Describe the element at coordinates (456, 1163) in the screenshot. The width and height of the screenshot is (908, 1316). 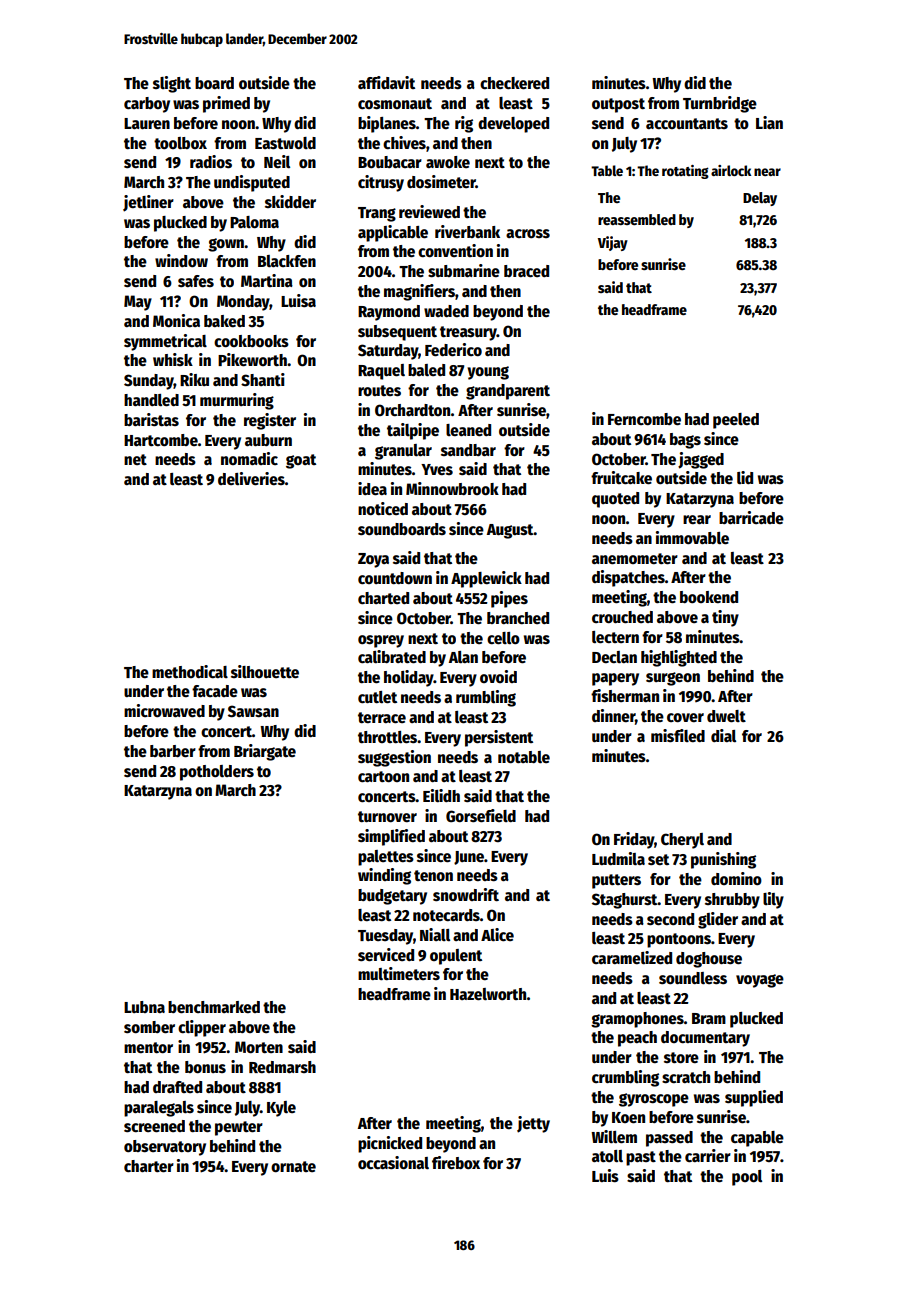
I see `firebox` at that location.
